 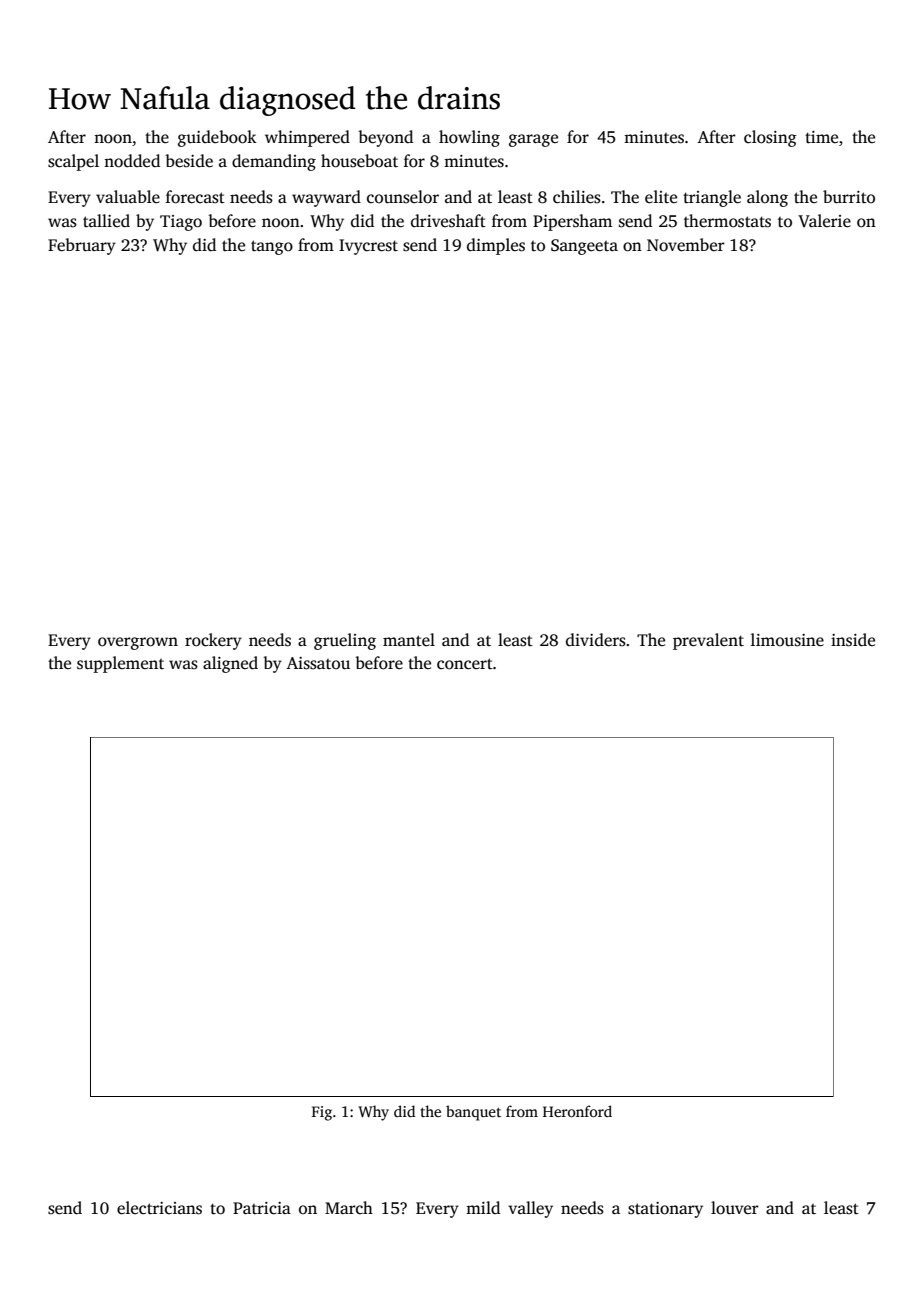 What do you see at coordinates (708, 641) in the screenshot?
I see `prevalent` at bounding box center [708, 641].
